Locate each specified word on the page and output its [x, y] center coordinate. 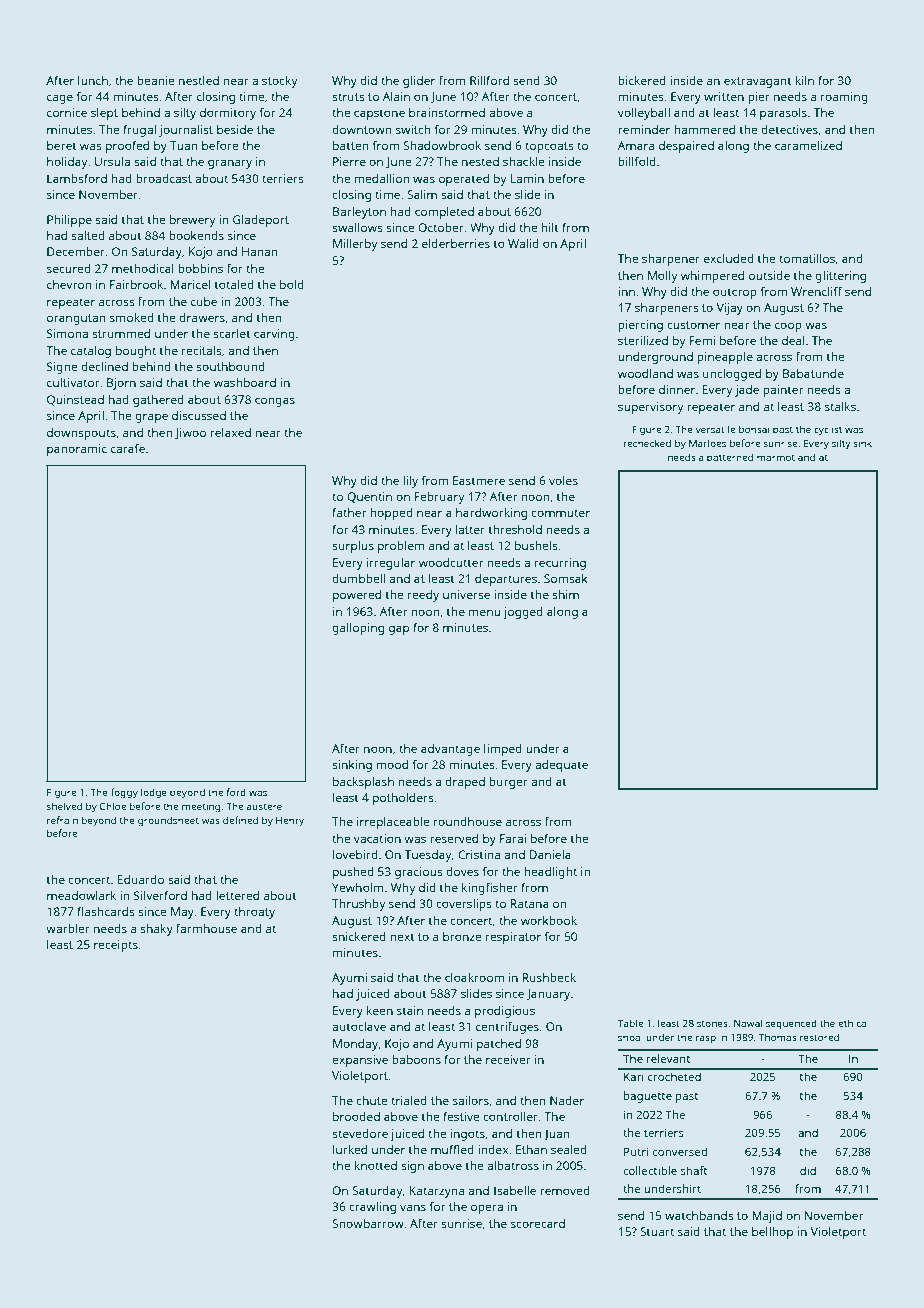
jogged [523, 613]
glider [419, 82]
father [349, 512]
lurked [350, 1149]
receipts [116, 946]
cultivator [73, 382]
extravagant [758, 82]
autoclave [359, 1026]
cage [60, 99]
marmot [776, 457]
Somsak [566, 578]
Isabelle [515, 1190]
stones [712, 1023]
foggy [124, 793]
